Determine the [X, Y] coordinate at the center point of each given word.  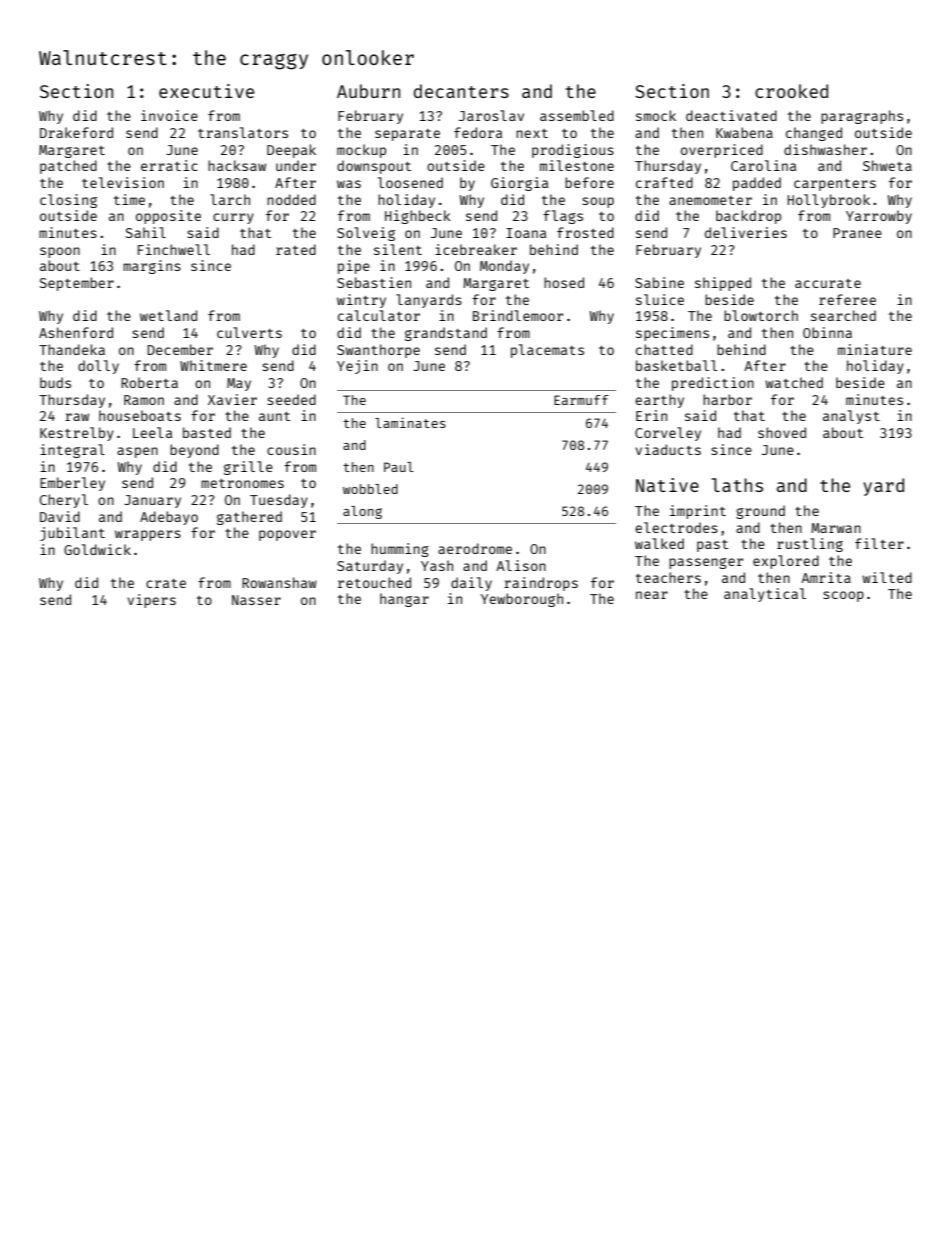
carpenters [835, 185]
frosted [585, 232]
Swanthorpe [378, 351]
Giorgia [520, 184]
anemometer [710, 200]
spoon [60, 252]
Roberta [149, 382]
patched [68, 167]
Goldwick [97, 549]
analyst [851, 417]
